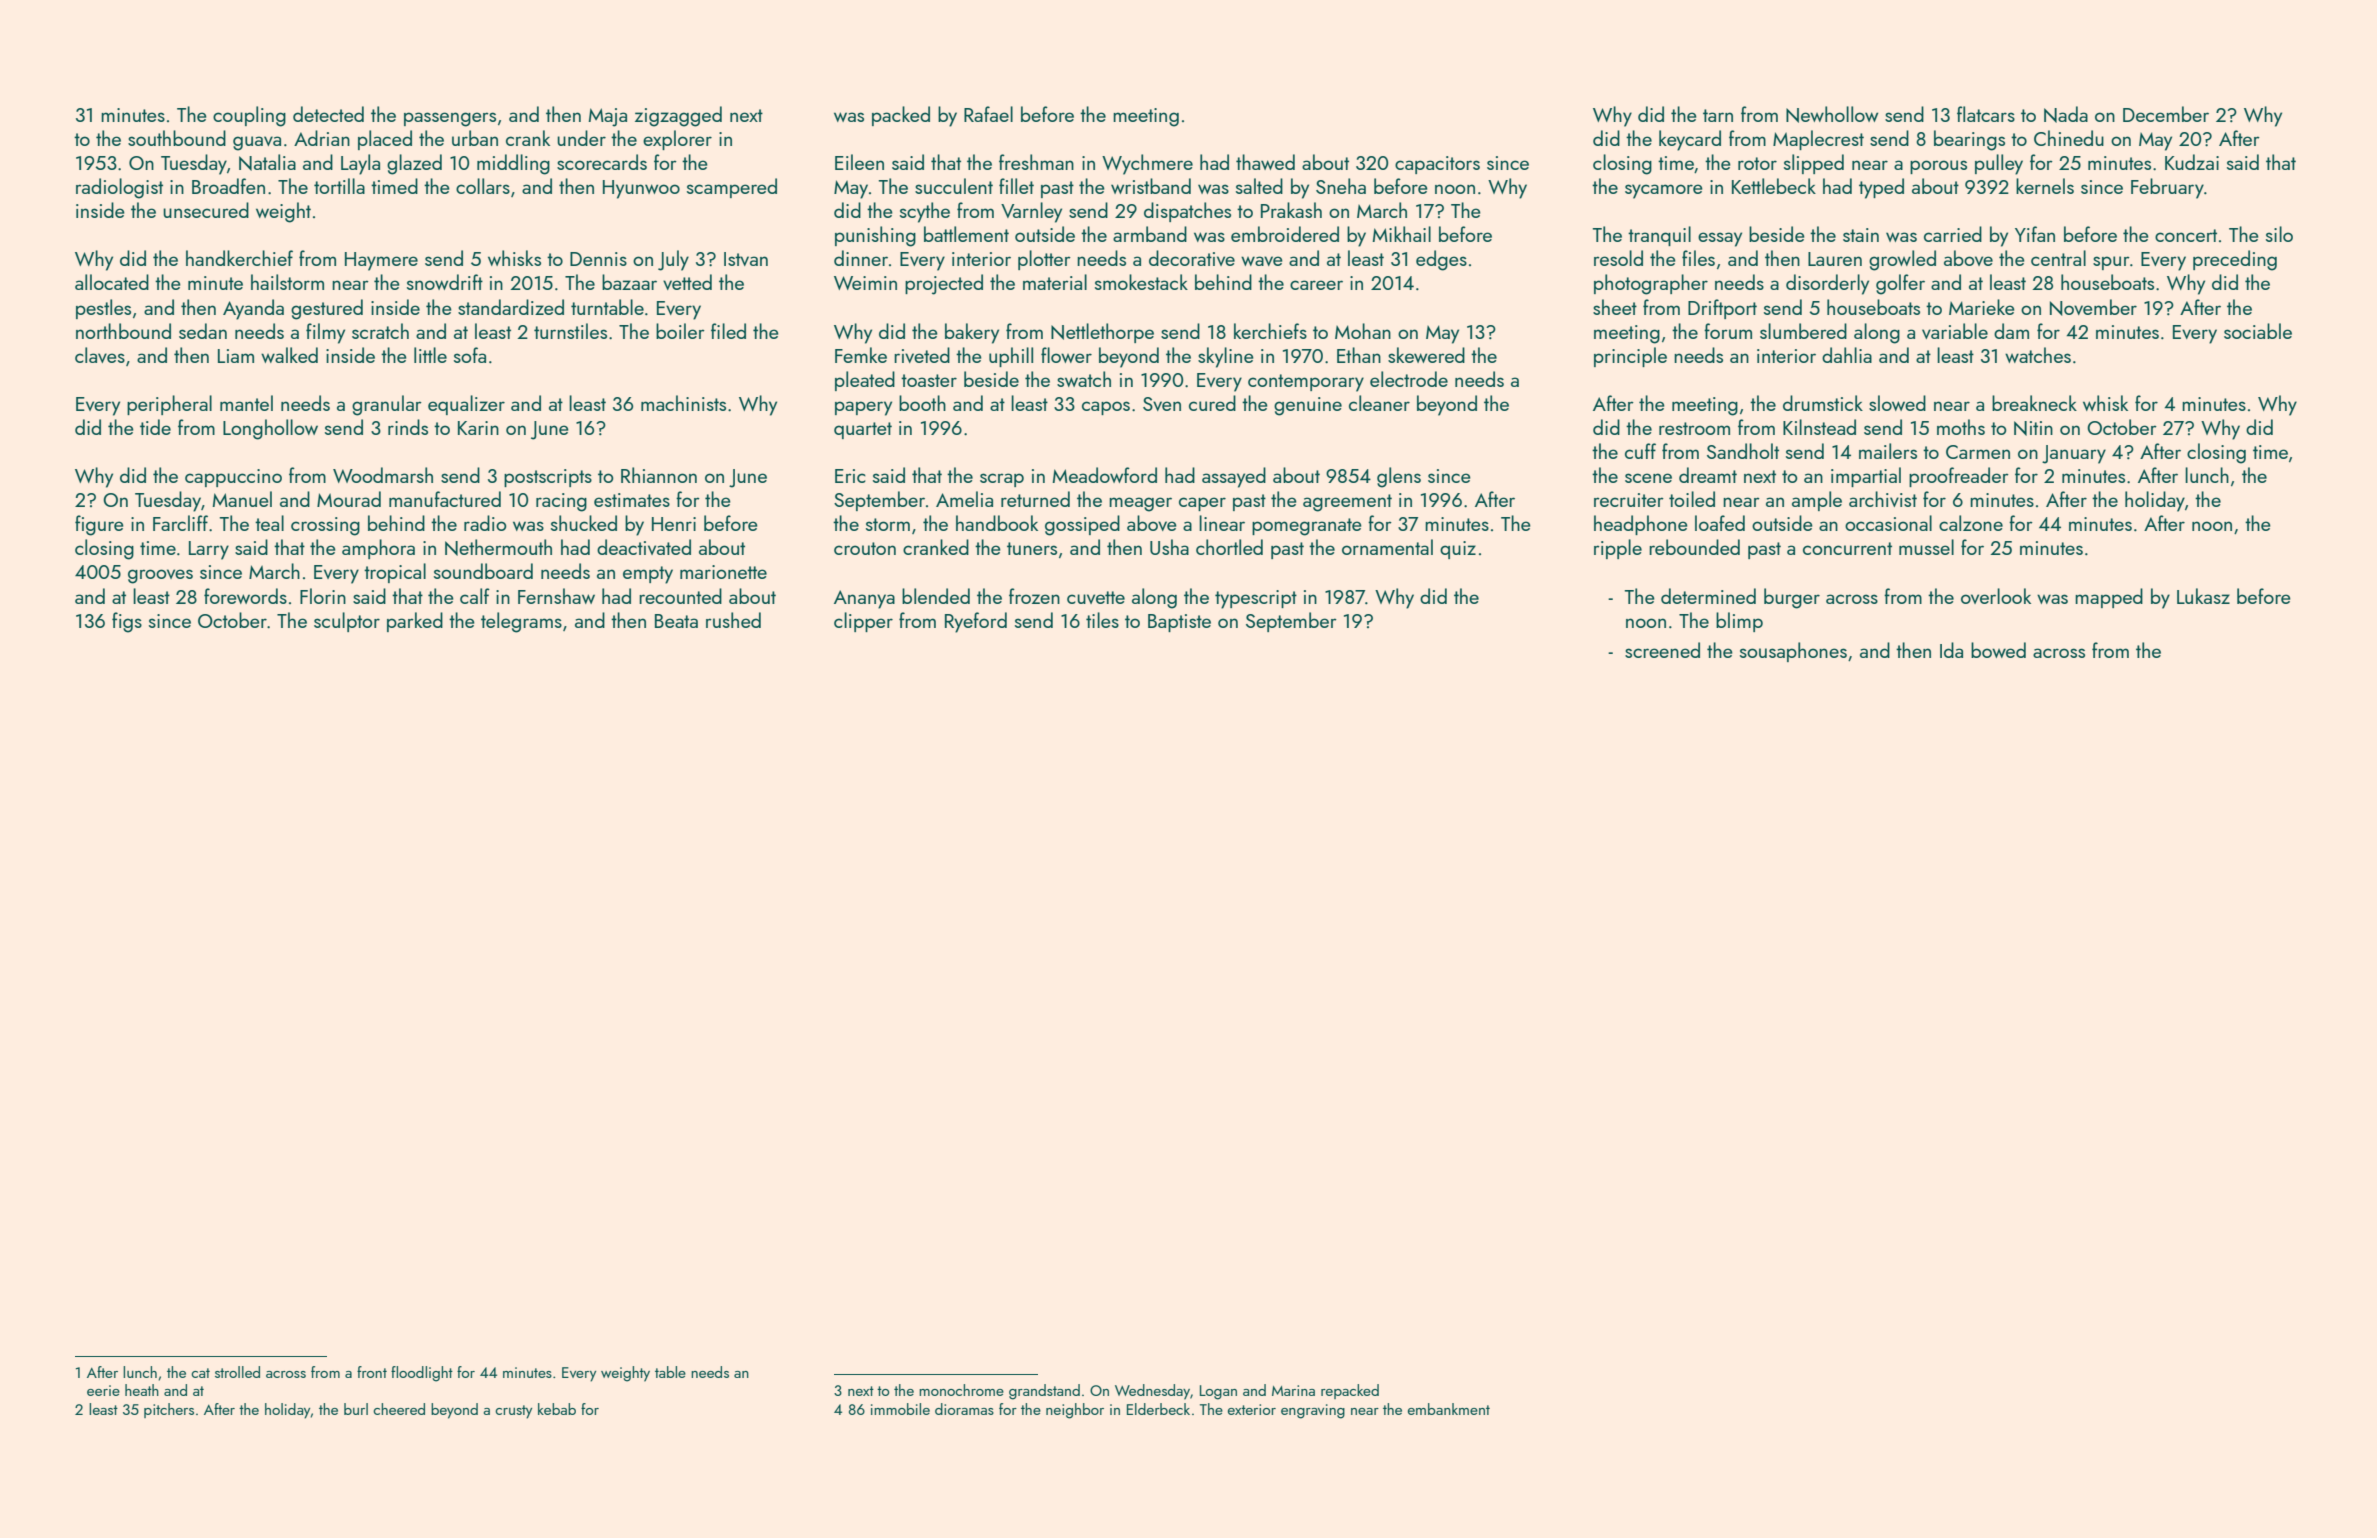  What do you see at coordinates (228, 186) in the screenshot?
I see `Broadfen` at bounding box center [228, 186].
